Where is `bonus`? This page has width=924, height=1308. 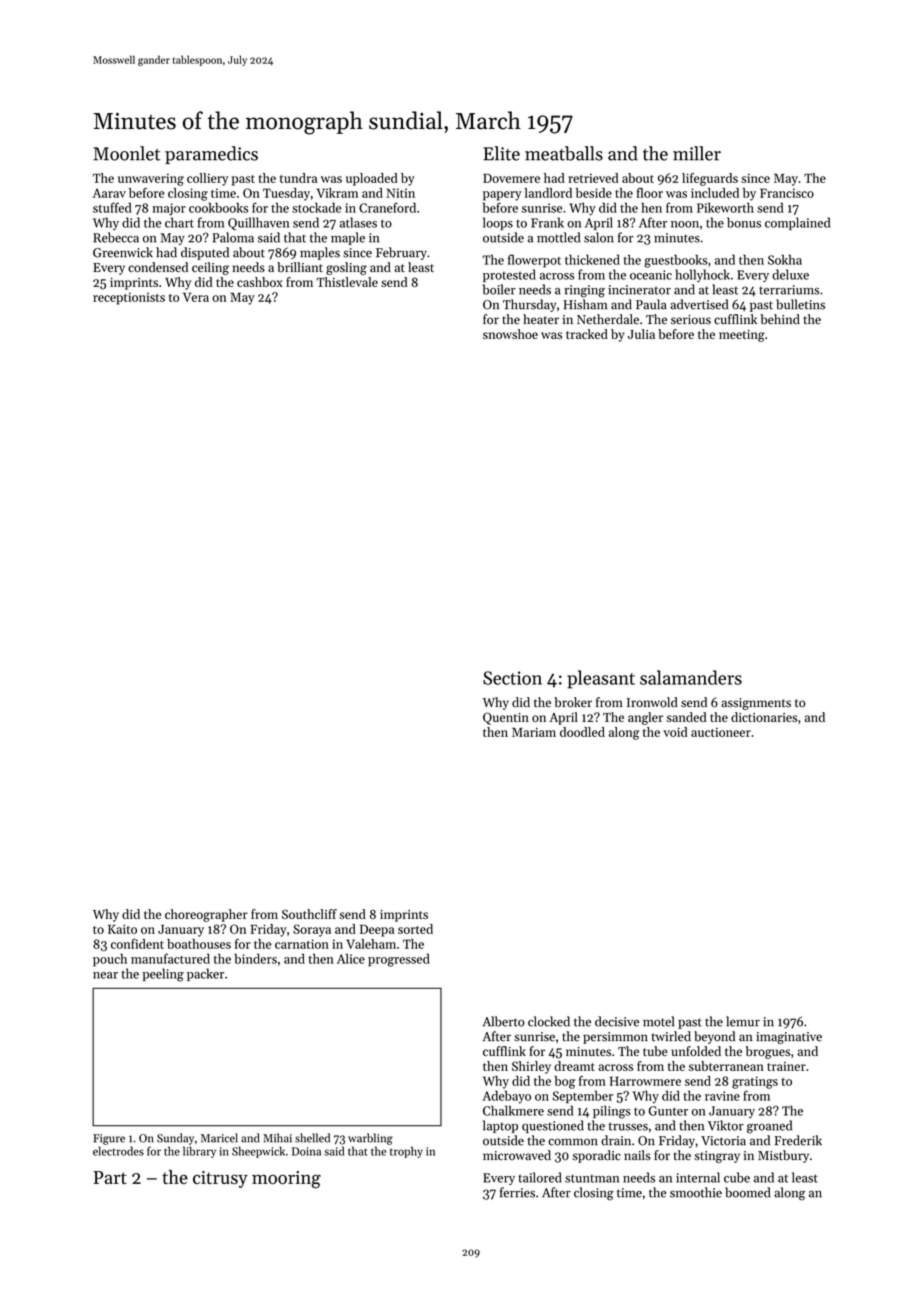
bonus is located at coordinates (744, 222).
